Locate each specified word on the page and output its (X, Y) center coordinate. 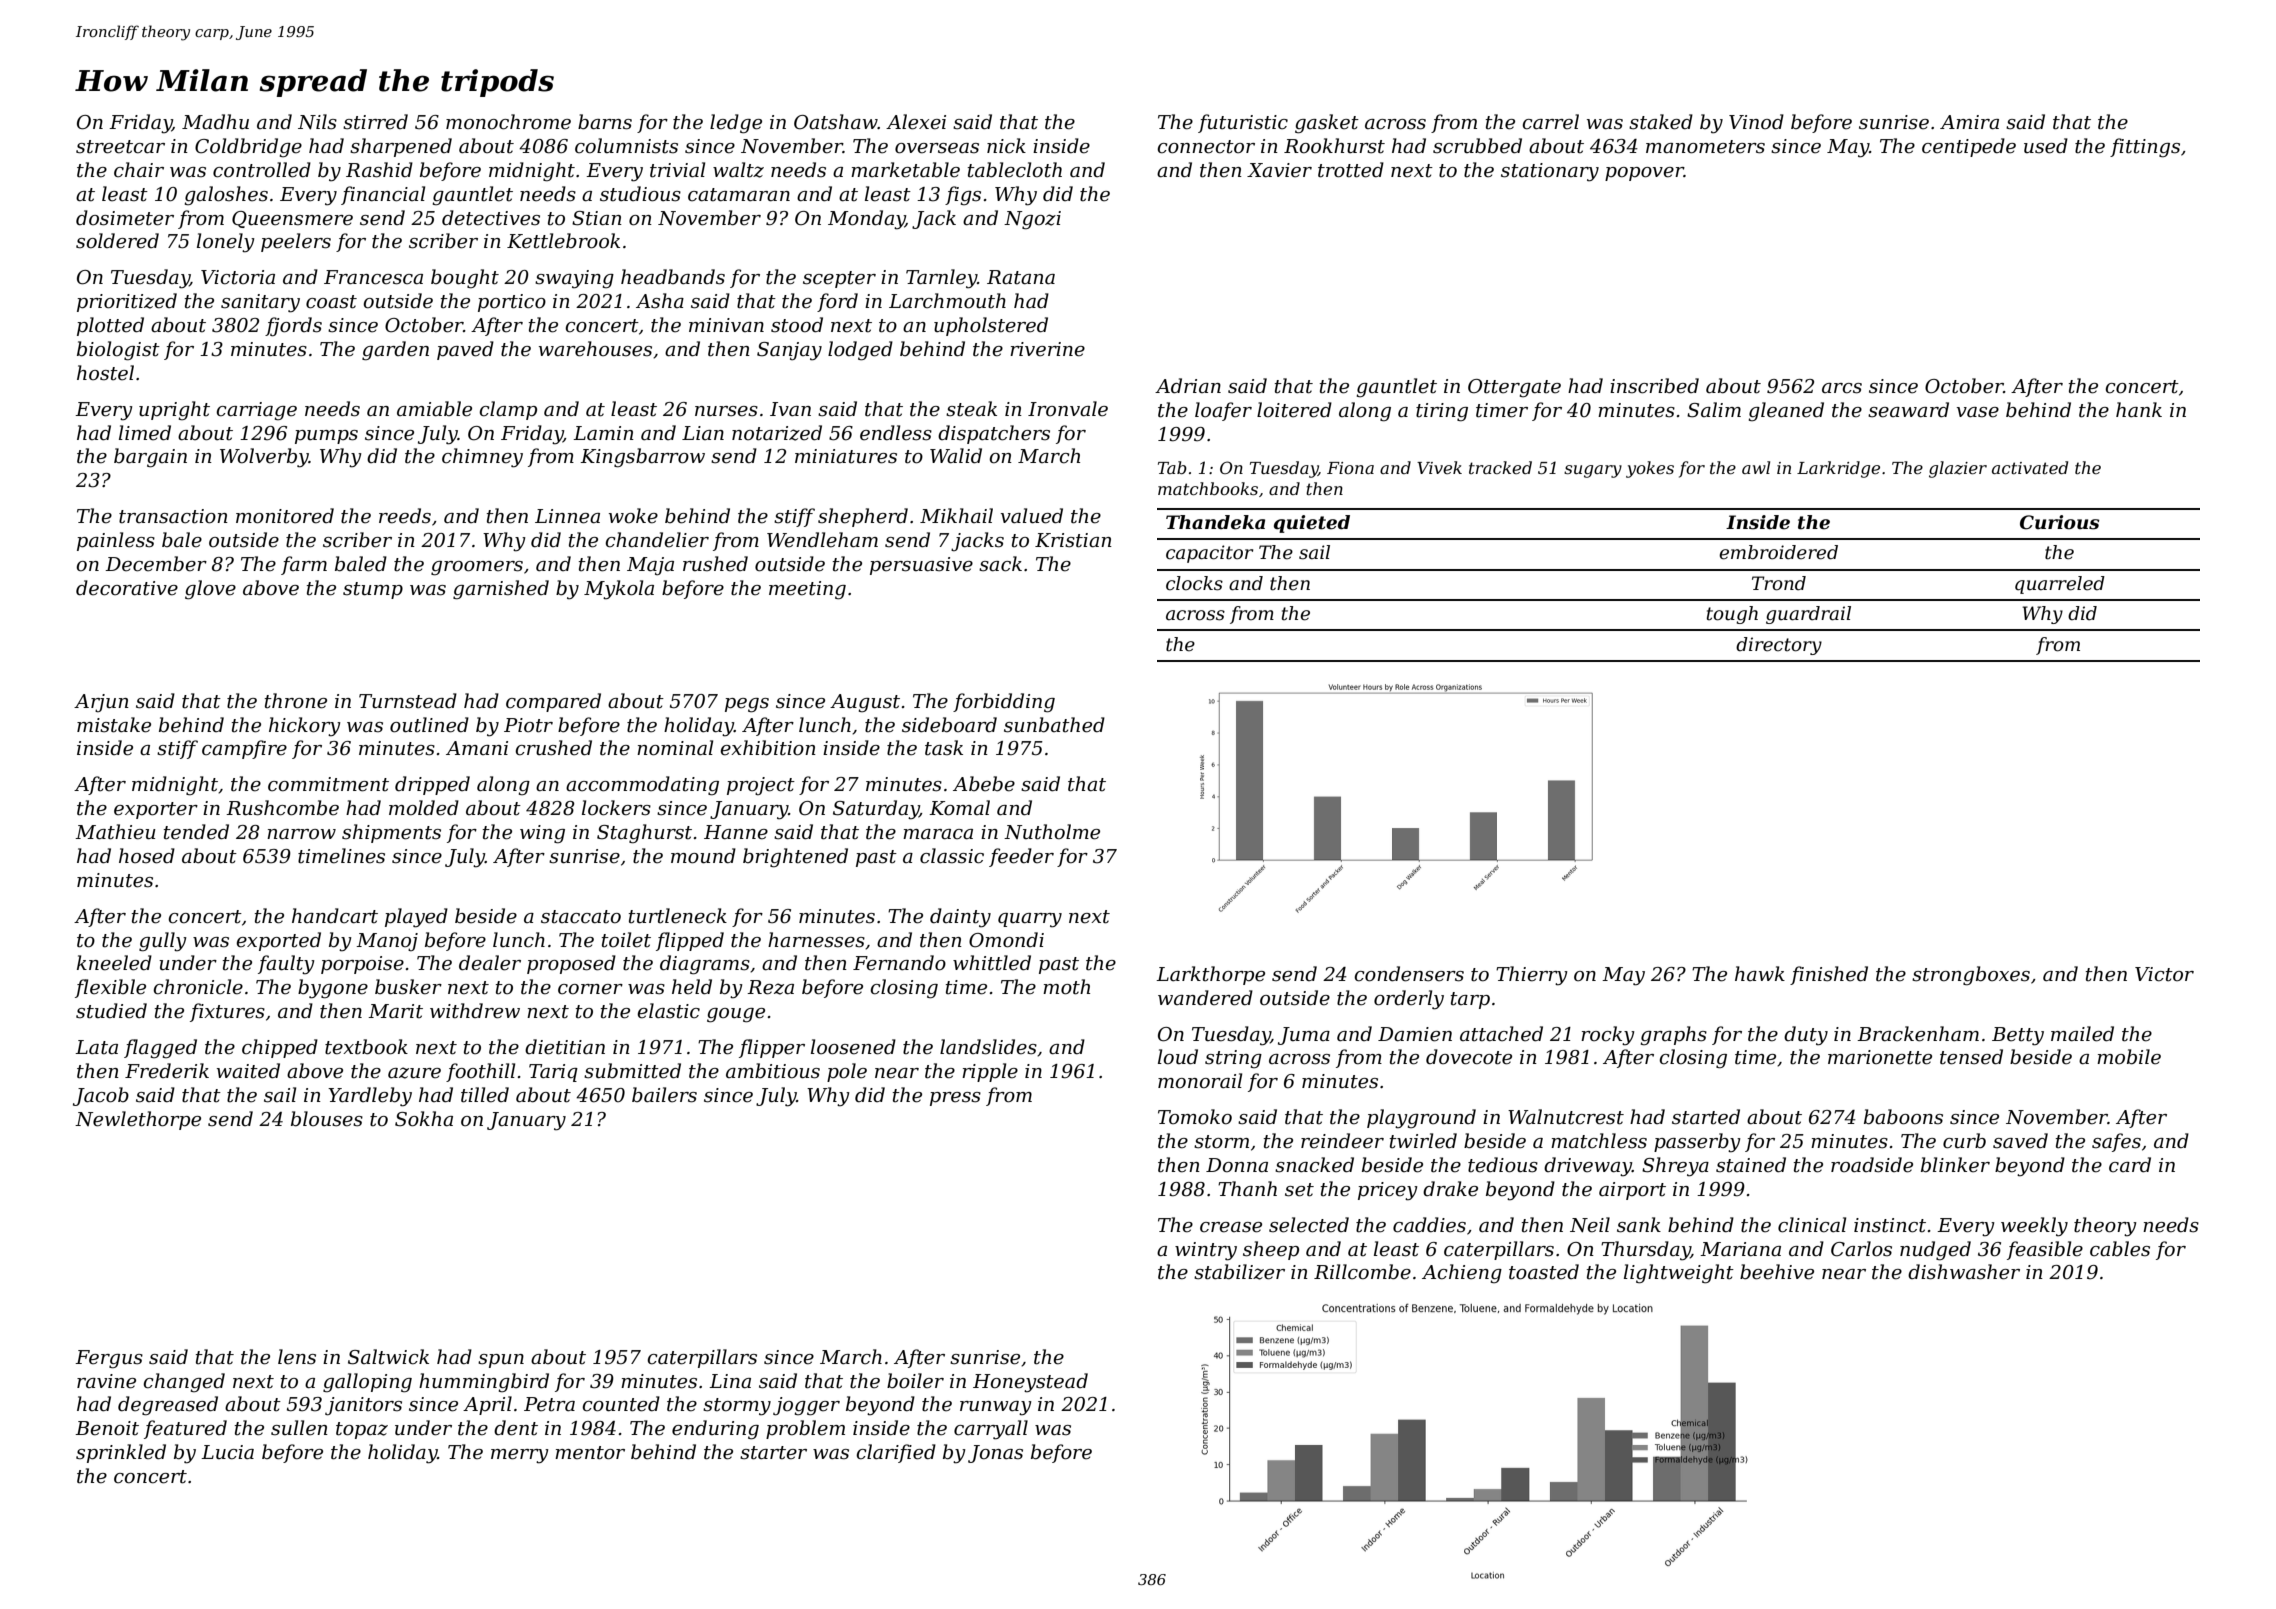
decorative (127, 588)
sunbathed (1054, 725)
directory (1779, 646)
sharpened (401, 147)
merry (520, 1456)
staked (1661, 122)
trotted (1351, 170)
